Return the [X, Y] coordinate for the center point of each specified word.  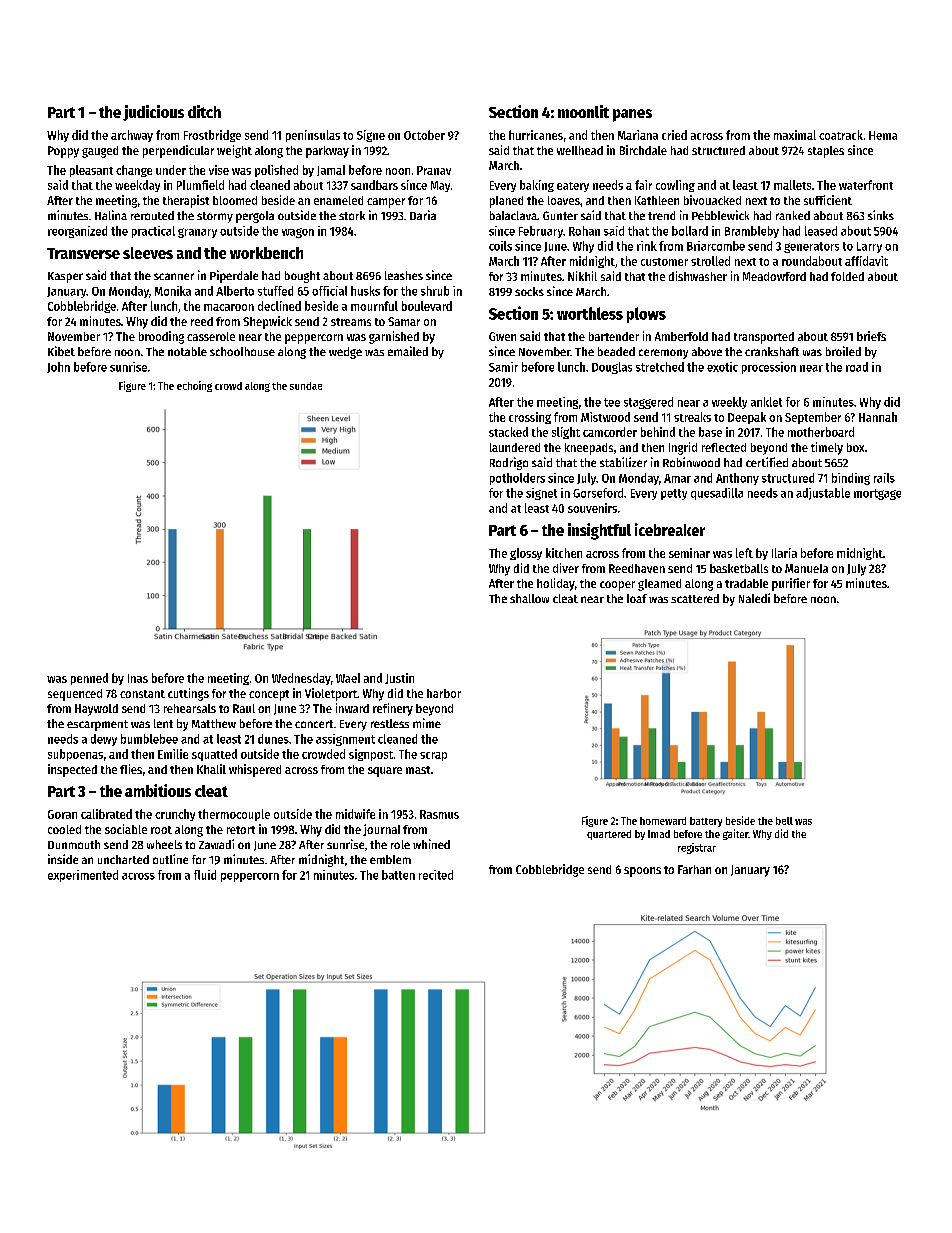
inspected [72, 770]
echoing [194, 386]
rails [884, 478]
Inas [138, 678]
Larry [869, 247]
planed [506, 202]
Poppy [63, 152]
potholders [517, 479]
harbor [444, 693]
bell [784, 821]
